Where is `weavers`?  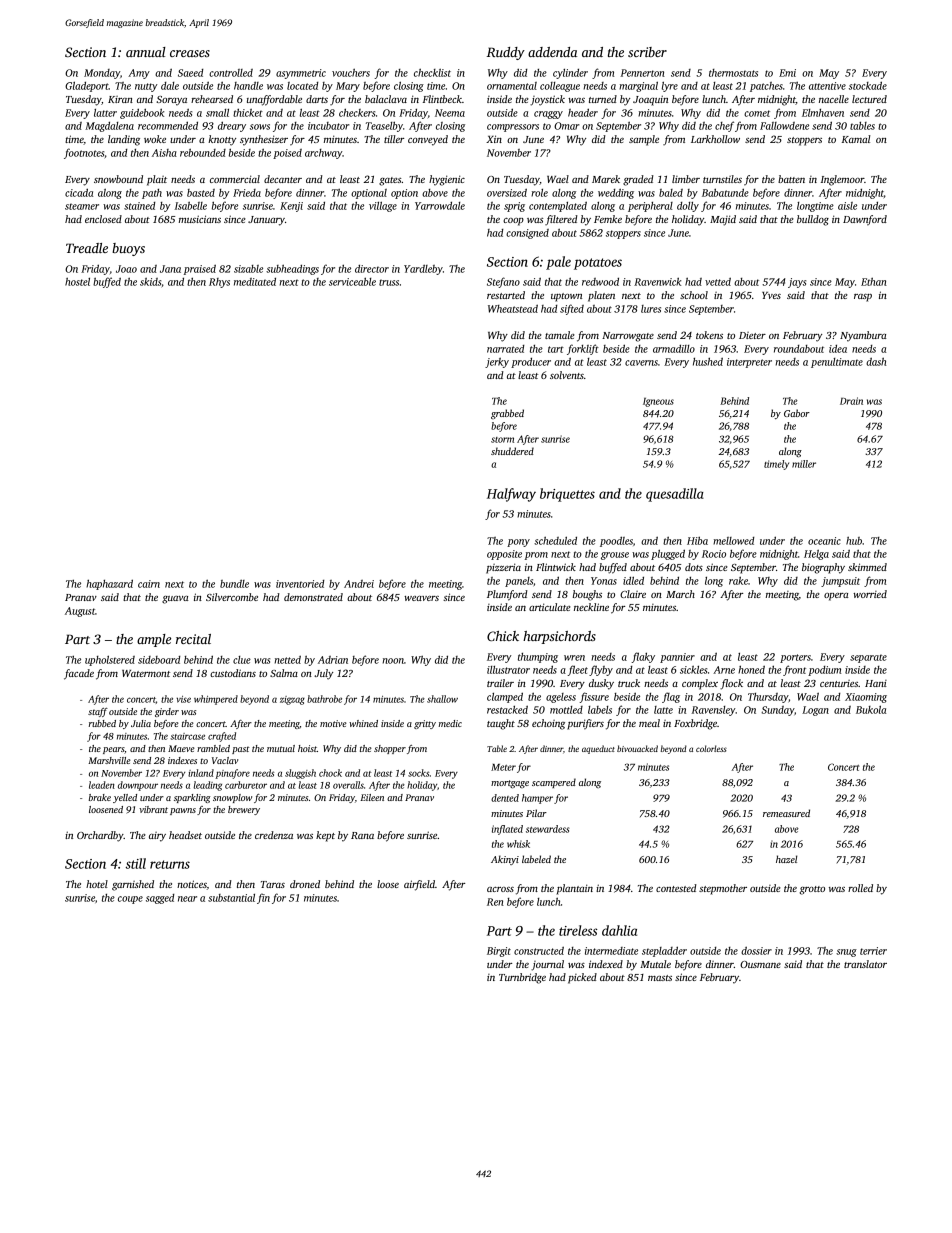
weavers is located at coordinates (421, 598).
